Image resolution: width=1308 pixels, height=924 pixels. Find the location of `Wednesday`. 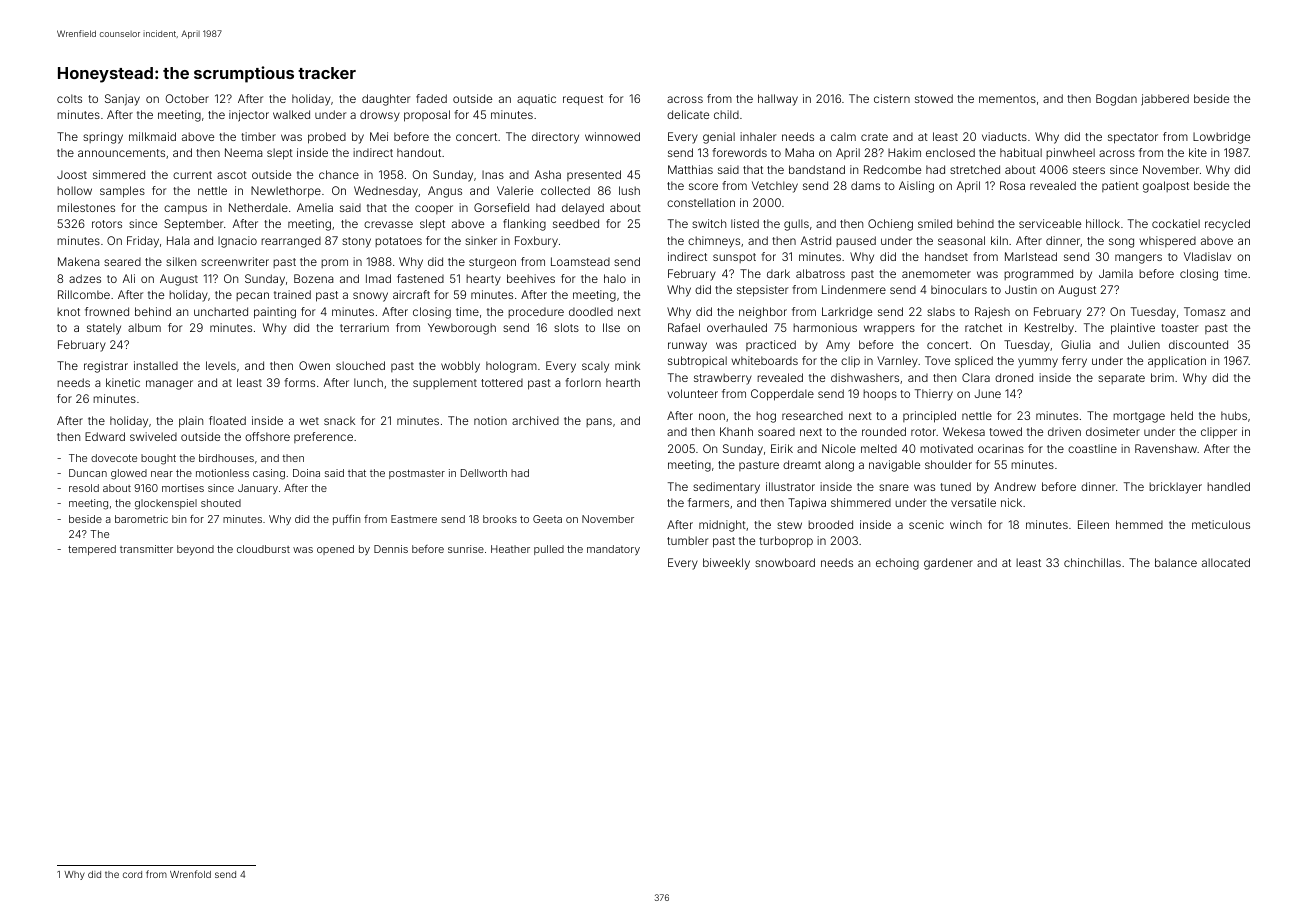

Wednesday is located at coordinates (386, 192).
